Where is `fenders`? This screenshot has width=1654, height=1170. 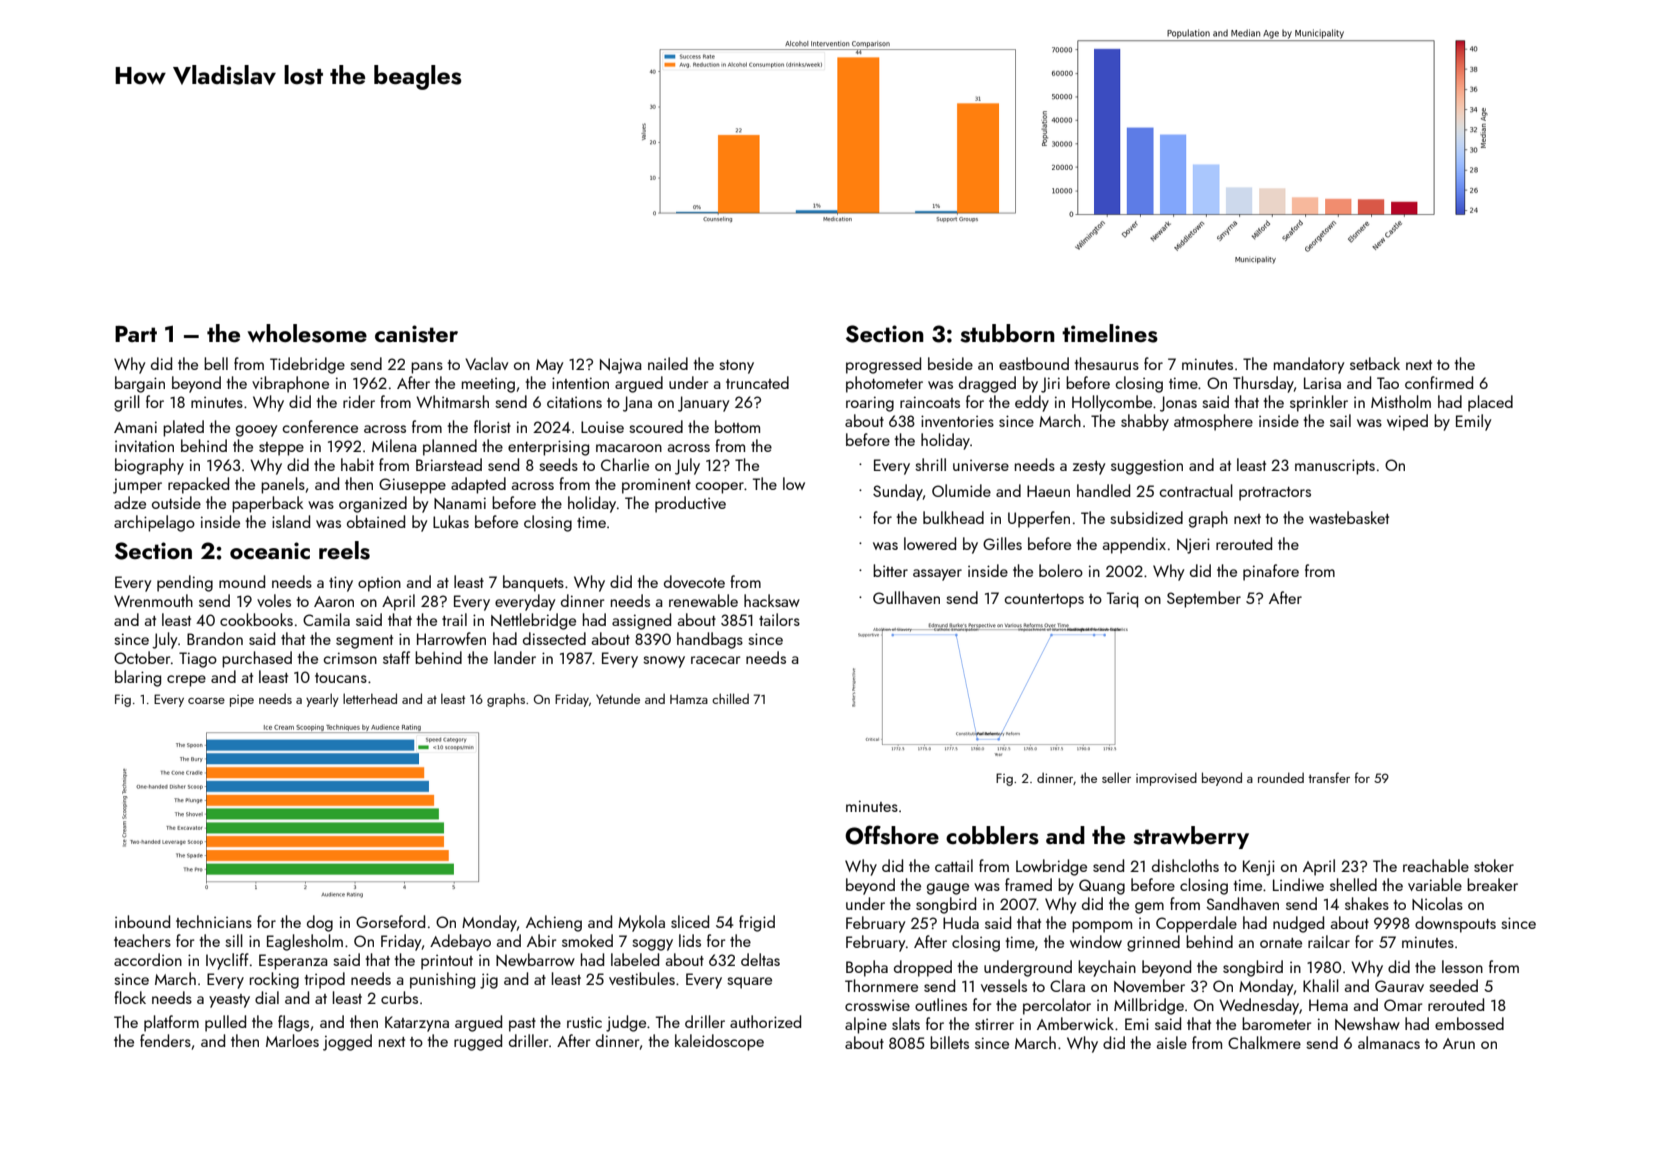 fenders is located at coordinates (165, 1040).
